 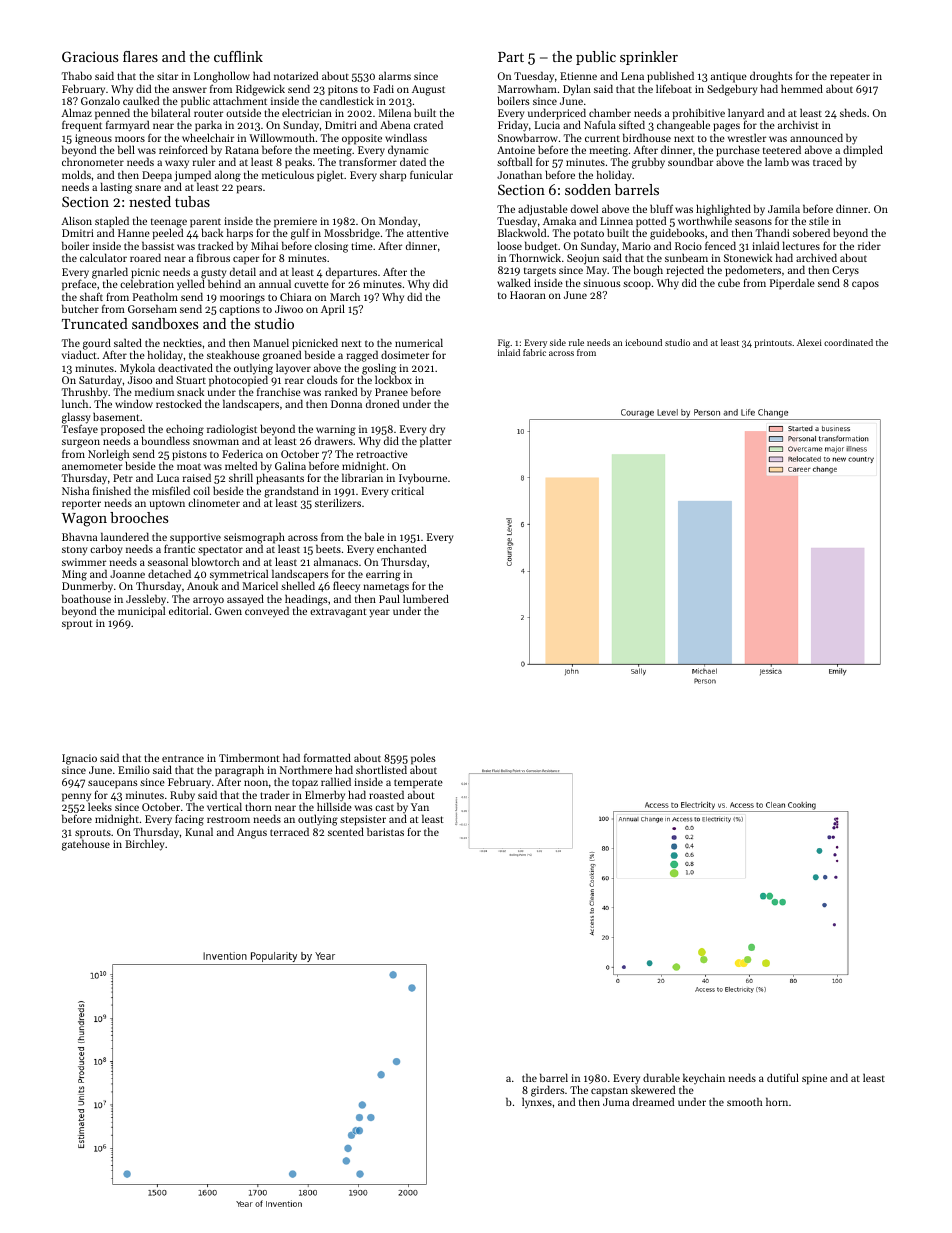 I want to click on gatehouse, so click(x=86, y=845).
